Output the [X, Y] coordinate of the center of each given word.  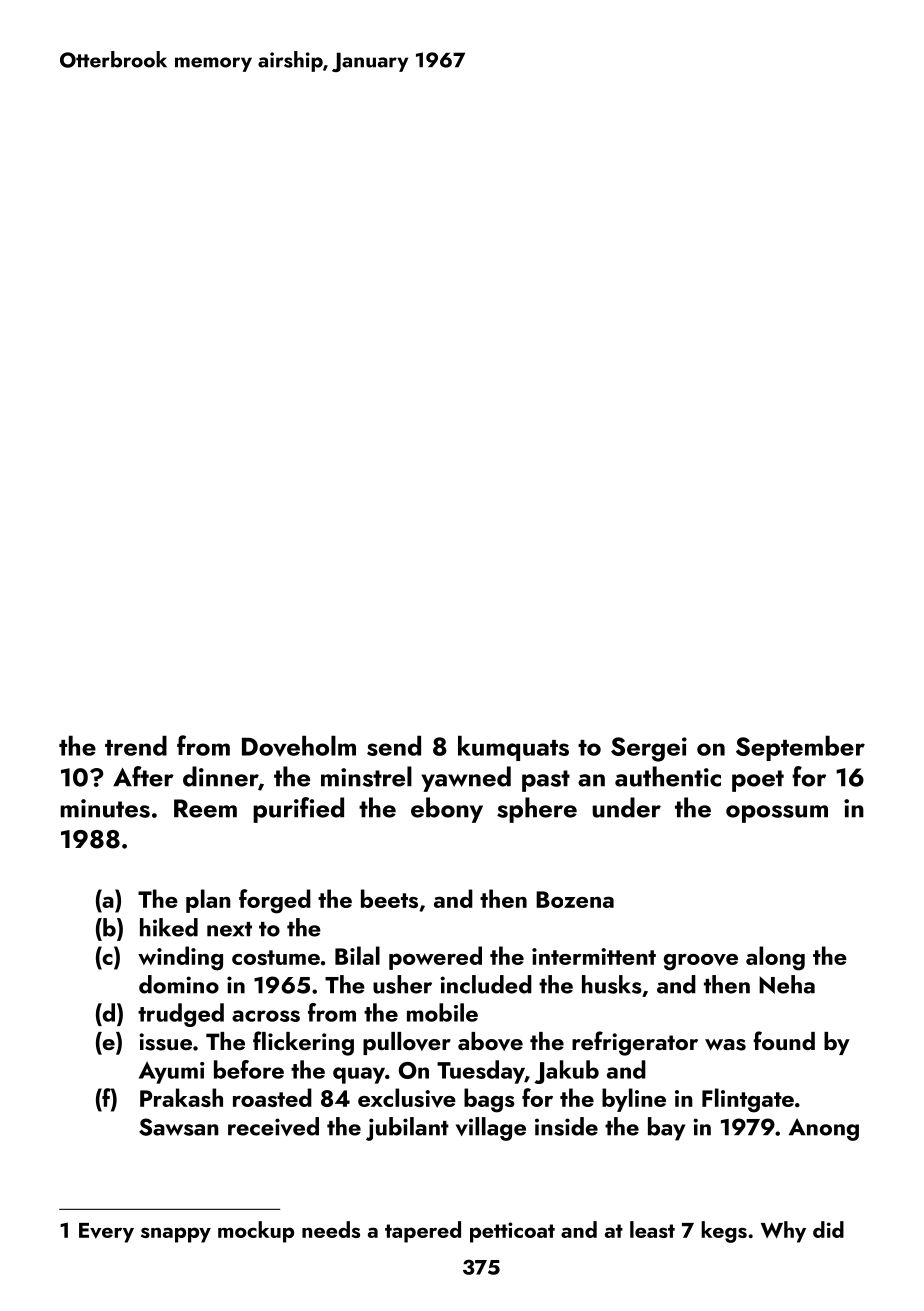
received [273, 1126]
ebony [447, 810]
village [491, 1129]
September [800, 748]
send [394, 745]
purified [298, 810]
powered [435, 958]
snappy [176, 1235]
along [775, 958]
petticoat [512, 1232]
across [266, 1016]
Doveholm [299, 746]
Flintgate [748, 1100]
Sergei [649, 749]
